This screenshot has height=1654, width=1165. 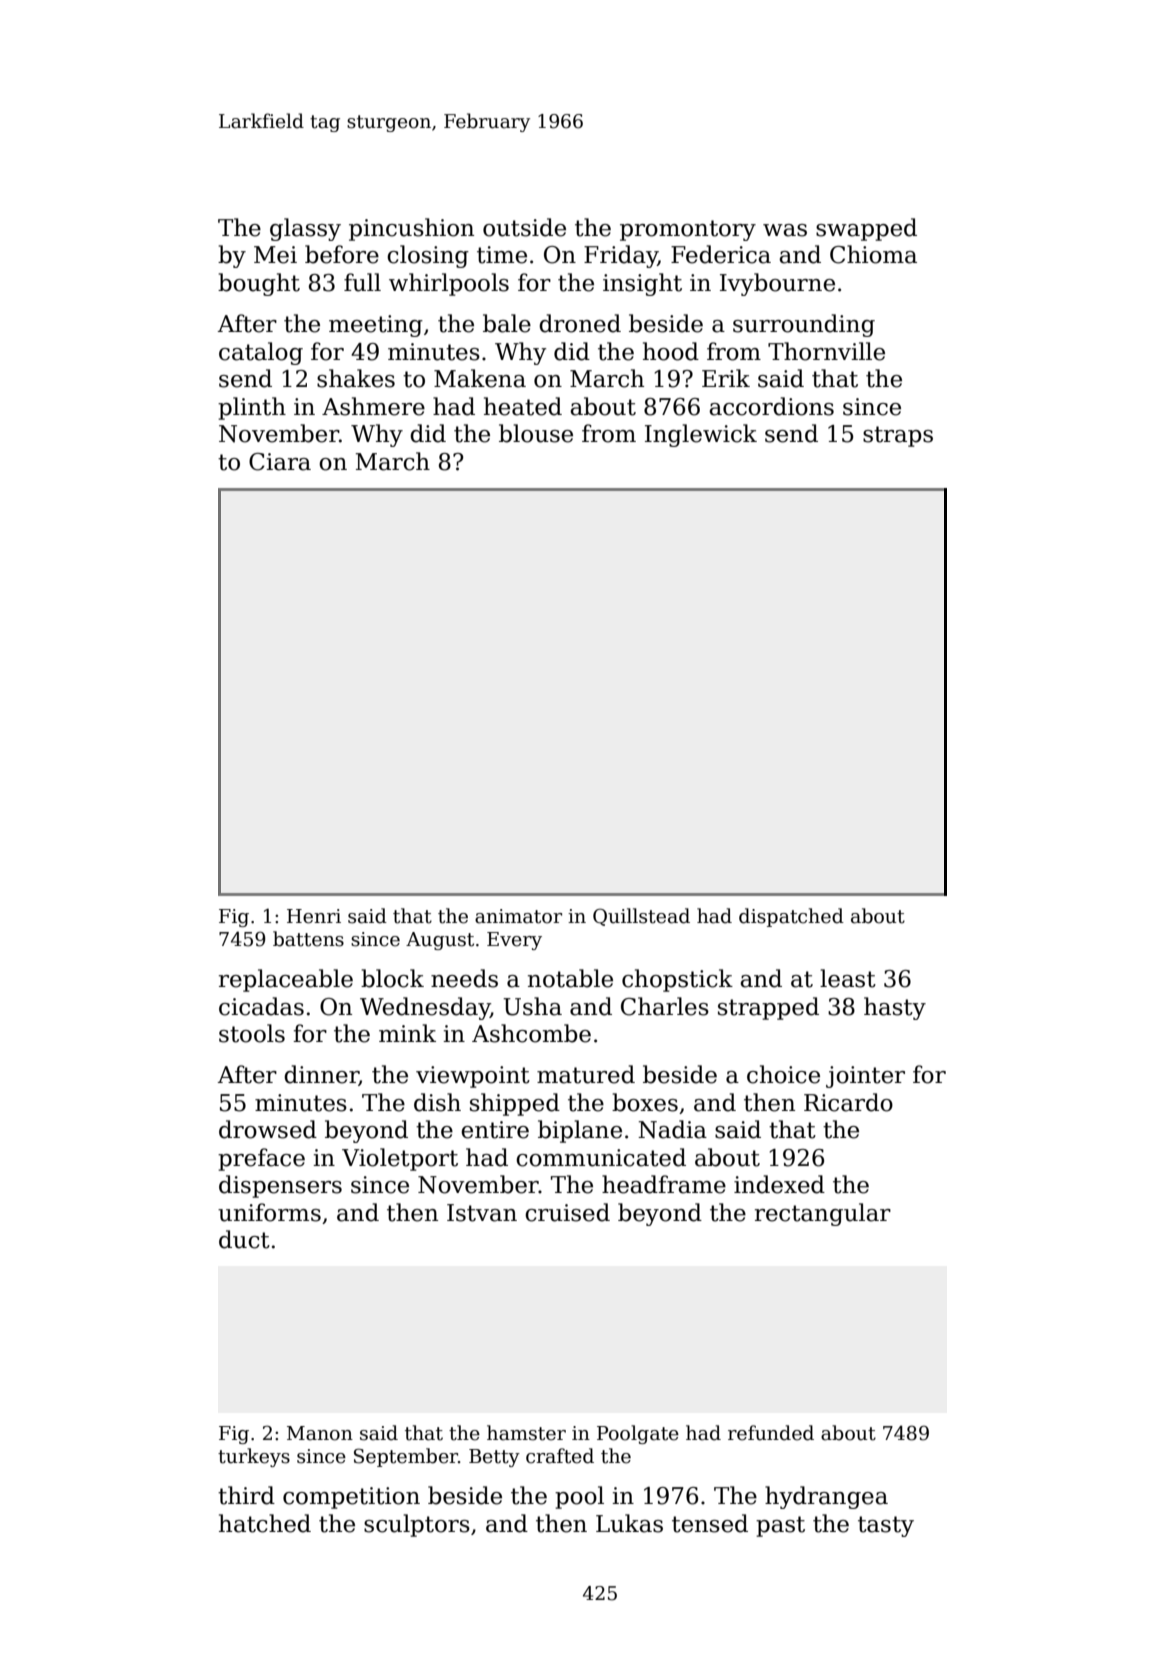 What do you see at coordinates (791, 917) in the screenshot?
I see `dispatched` at bounding box center [791, 917].
